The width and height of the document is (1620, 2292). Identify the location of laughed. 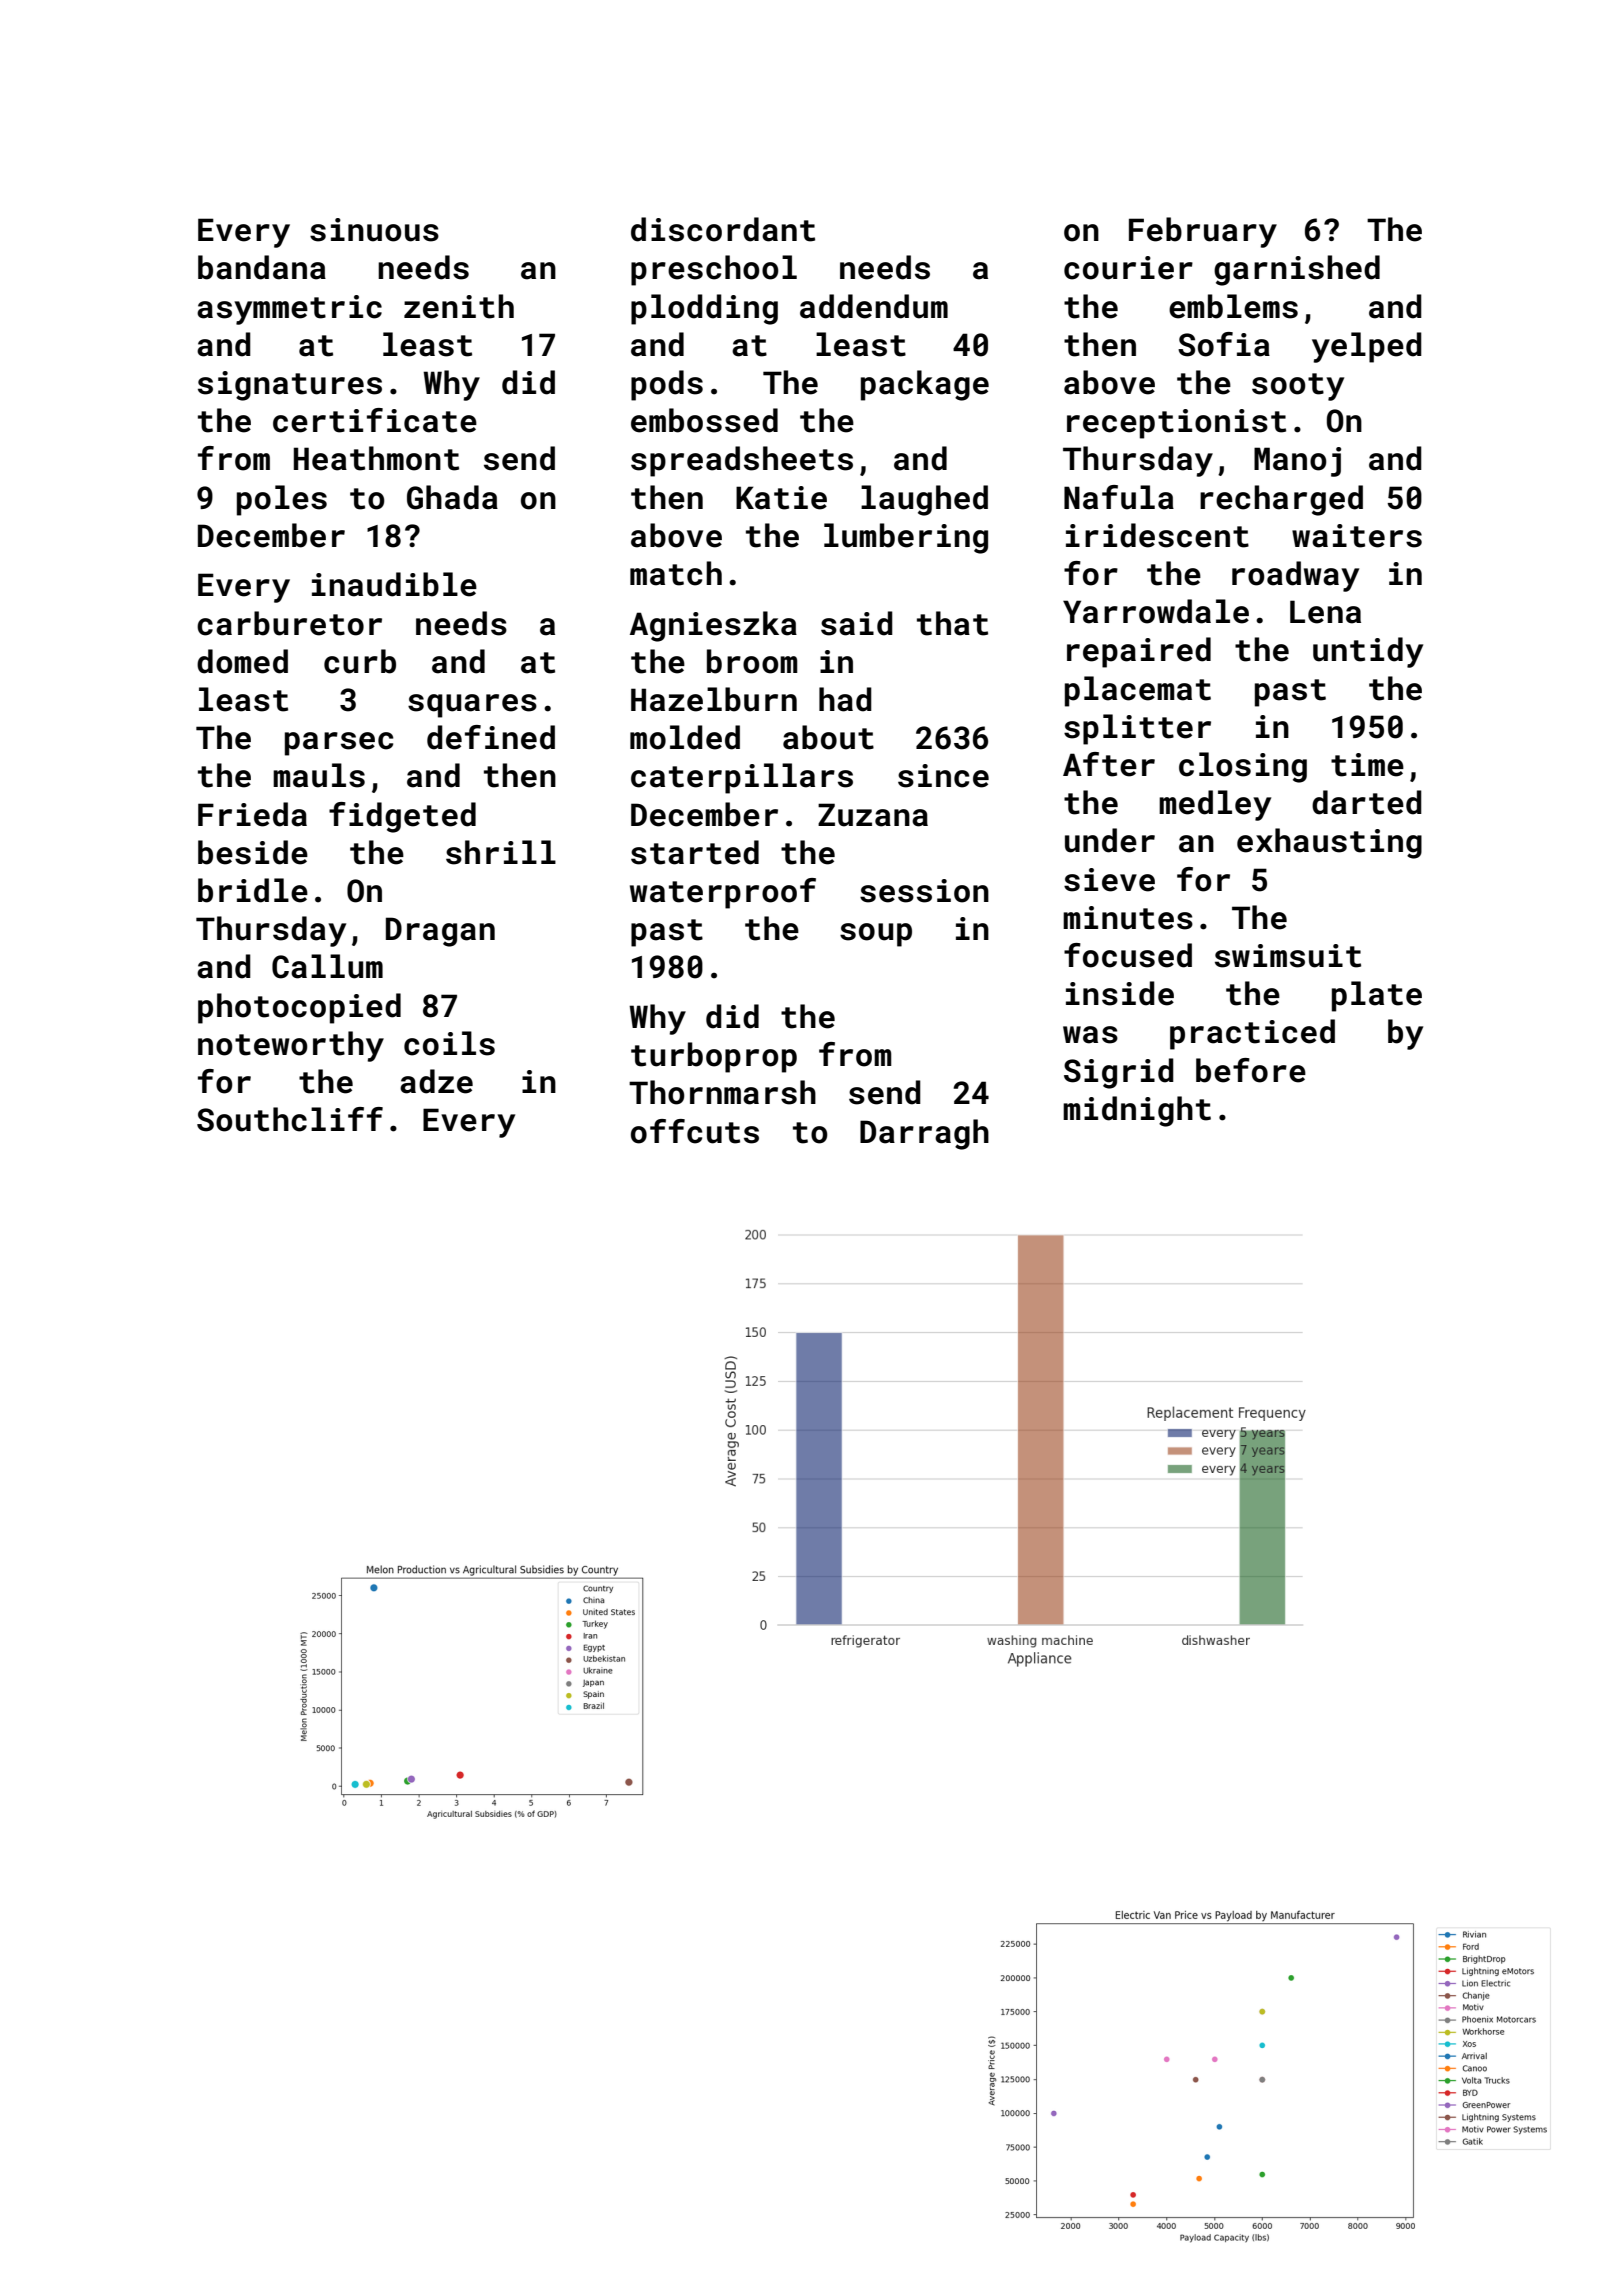
(924, 500).
